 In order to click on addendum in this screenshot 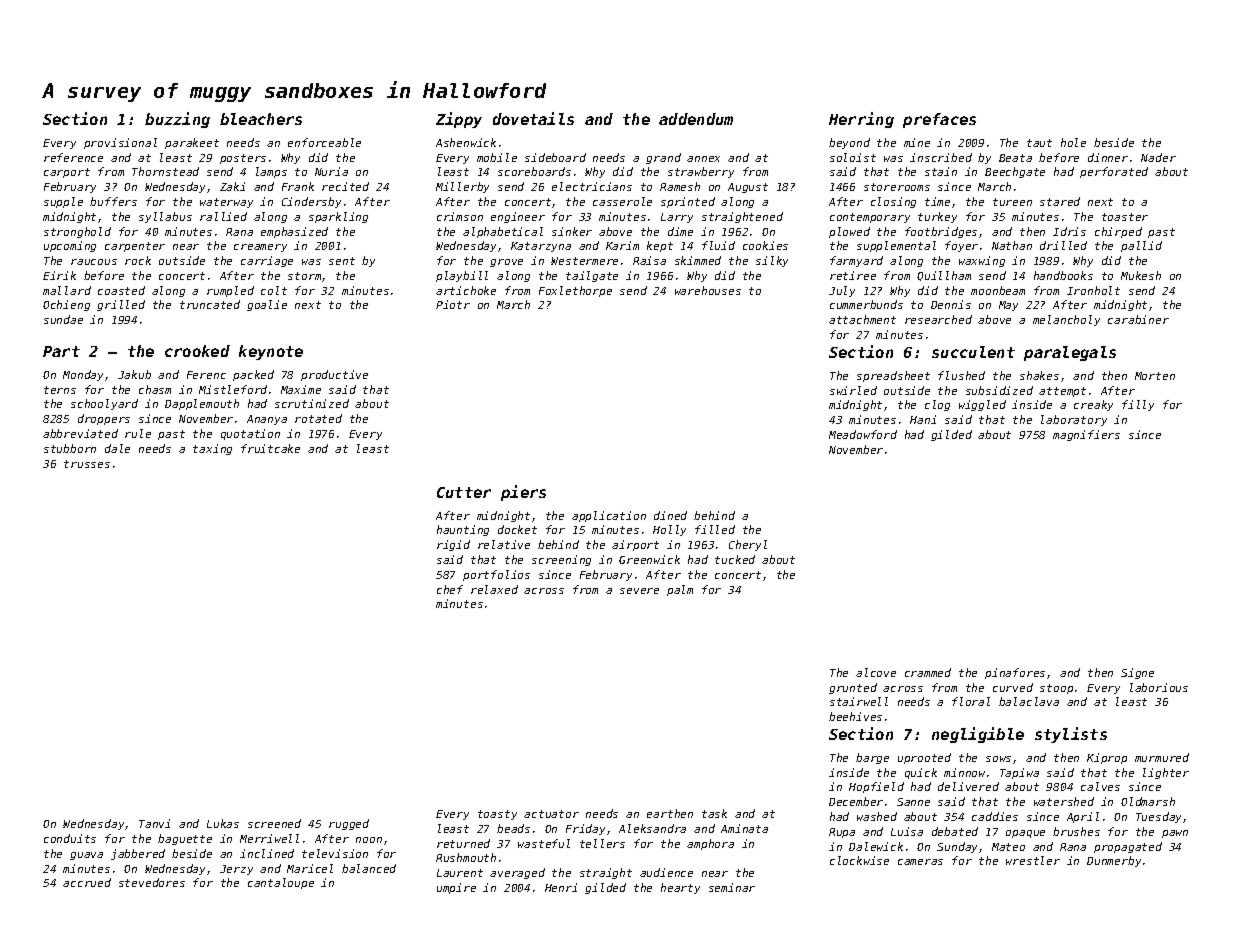, I will do `click(696, 119)`.
